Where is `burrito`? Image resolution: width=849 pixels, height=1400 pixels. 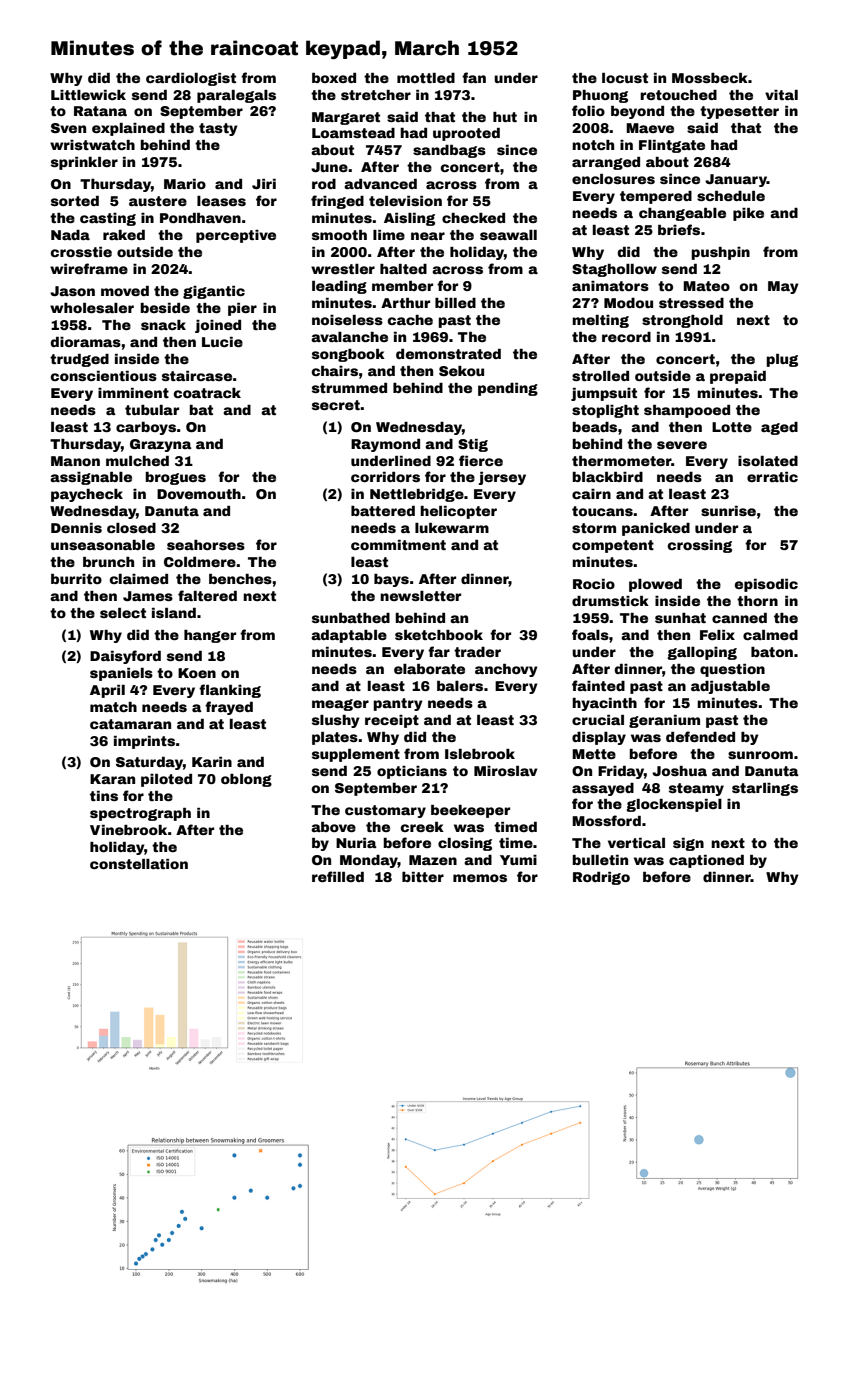
burrito is located at coordinates (76, 579).
